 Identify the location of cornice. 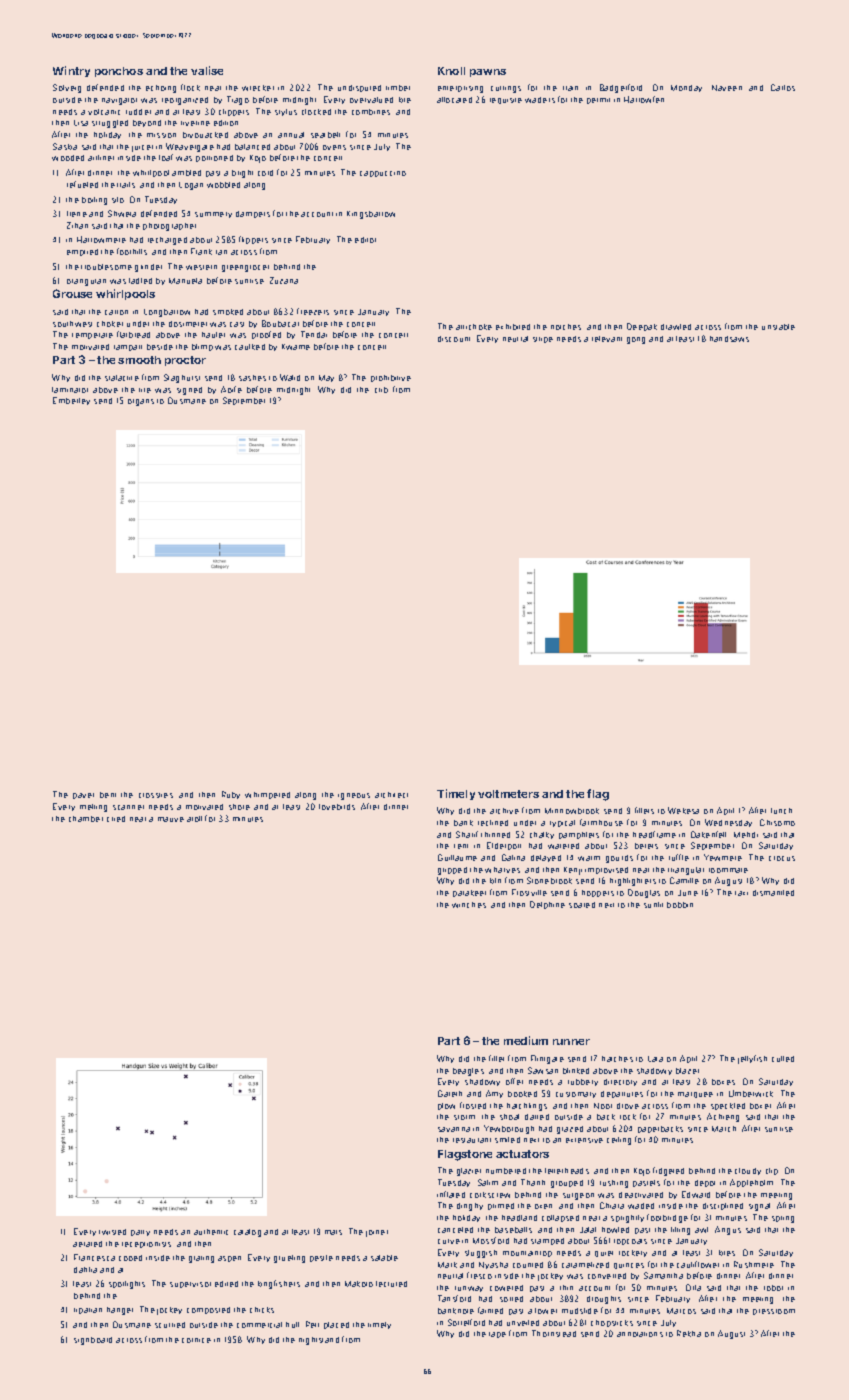
(196, 1340).
